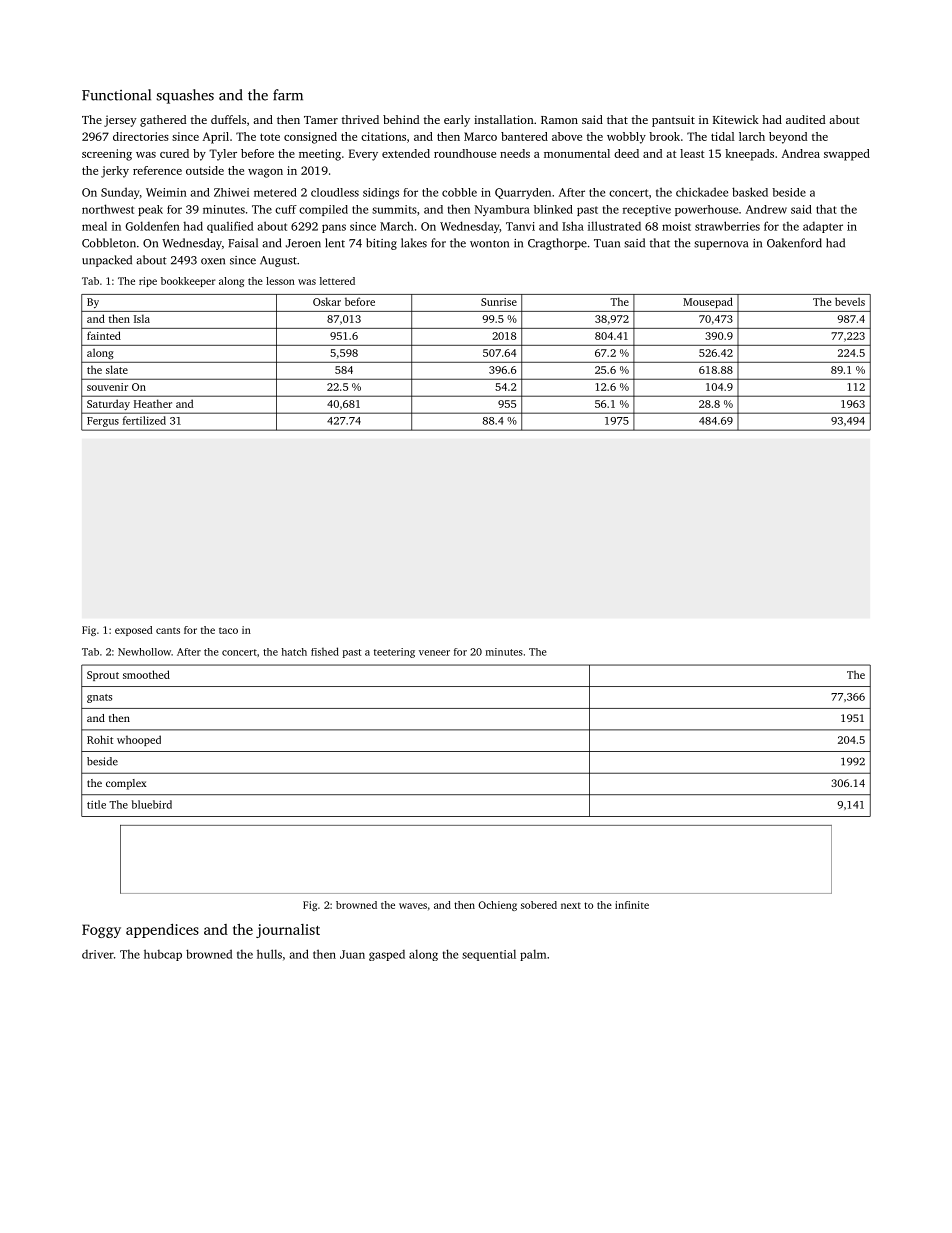 This screenshot has width=952, height=1233. Describe the element at coordinates (325, 651) in the screenshot. I see `fished` at that location.
